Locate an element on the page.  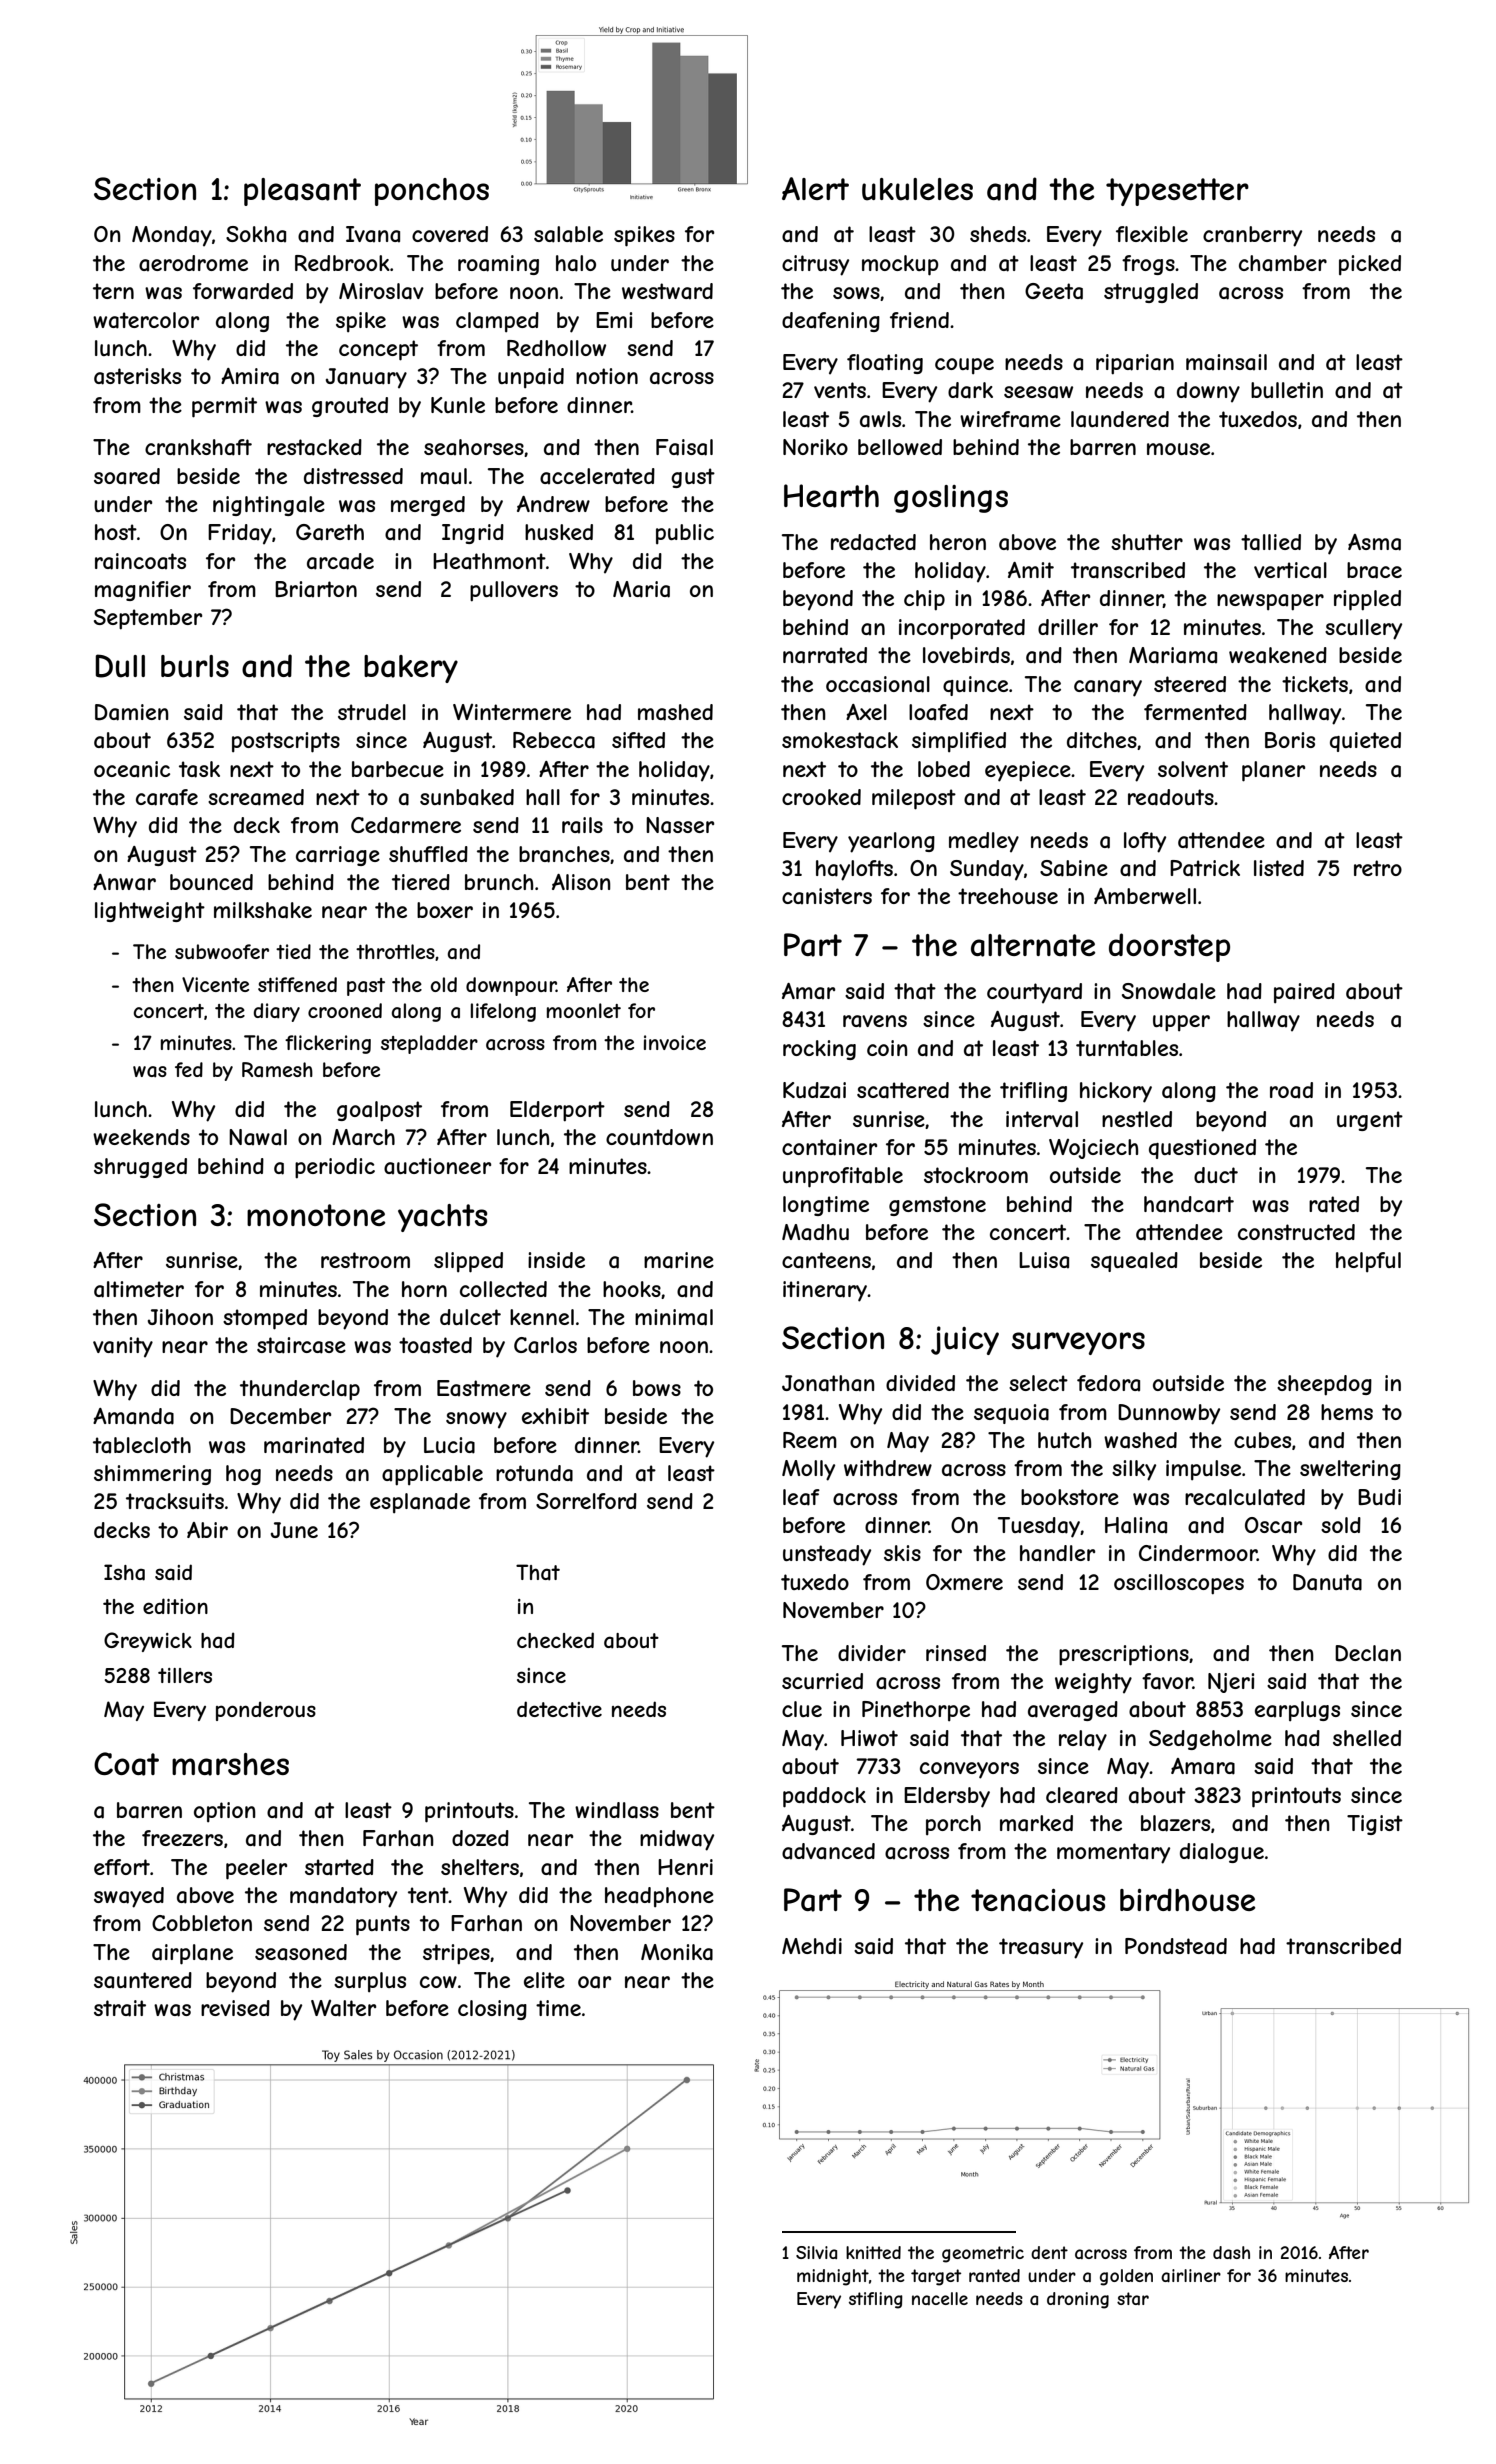
moonlet is located at coordinates (584, 1010).
